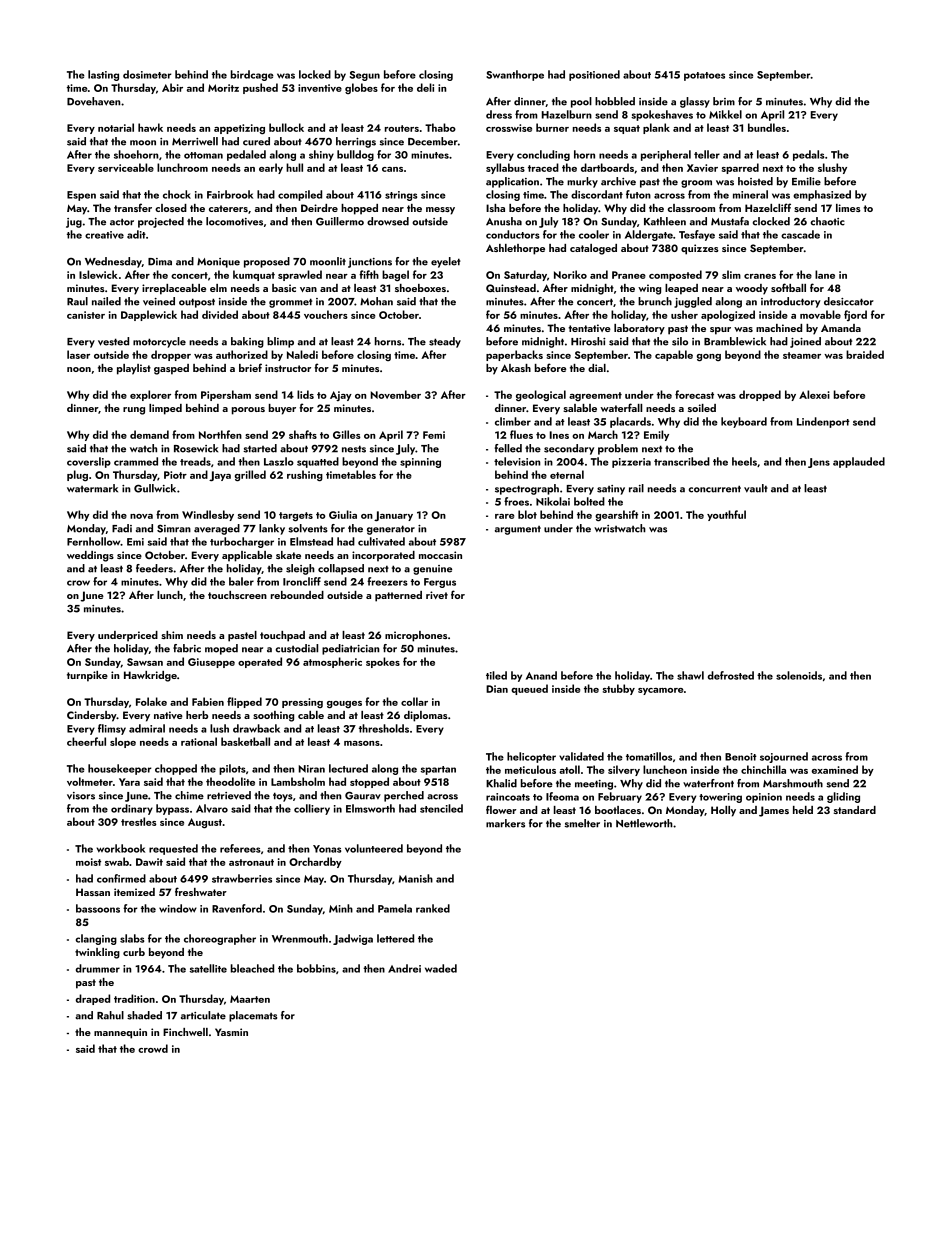 This document has height=1233, width=952. What do you see at coordinates (250, 999) in the document?
I see `Maarten` at bounding box center [250, 999].
